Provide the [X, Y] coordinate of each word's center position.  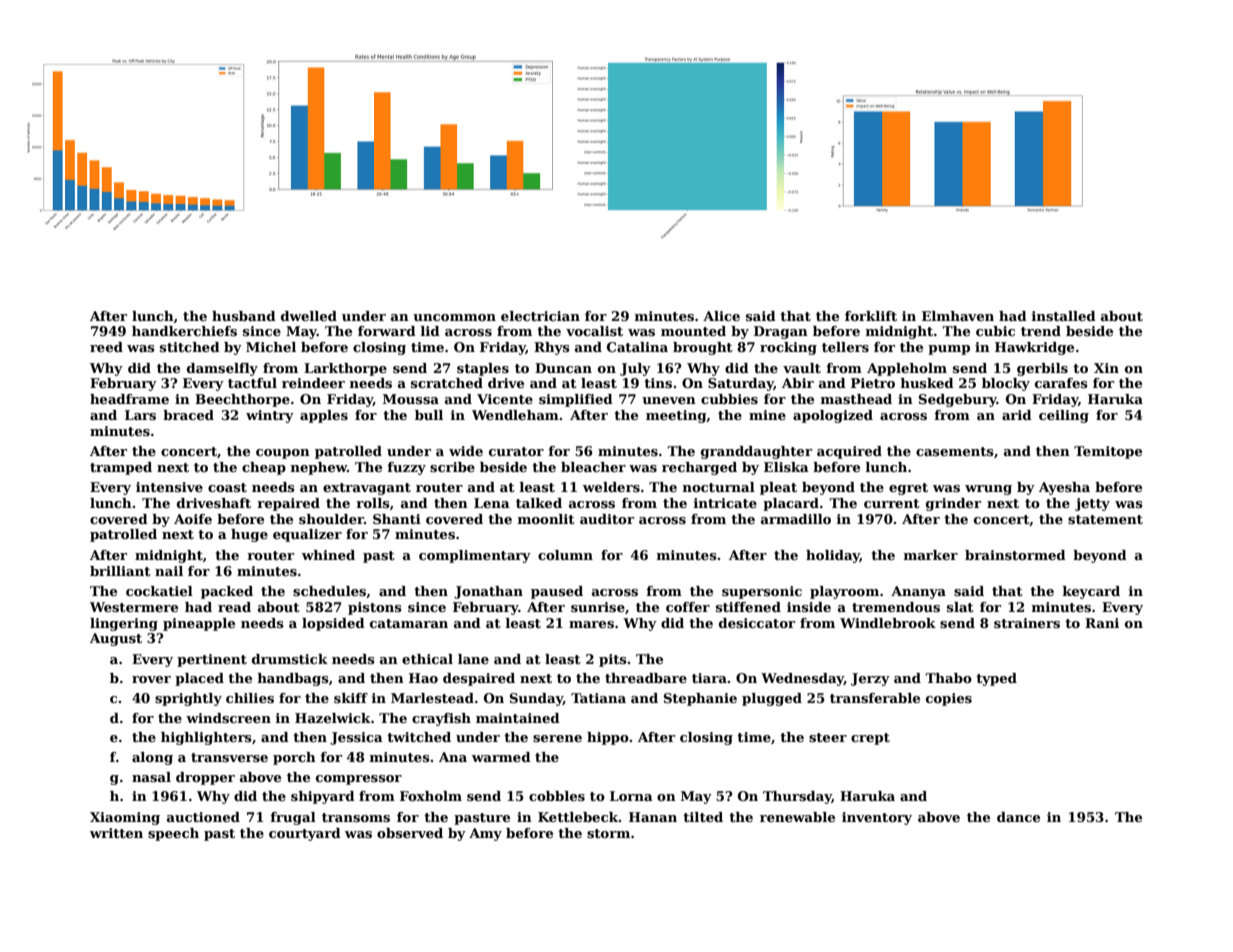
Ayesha [1064, 488]
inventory [877, 818]
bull [429, 415]
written [116, 833]
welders [611, 487]
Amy [485, 834]
